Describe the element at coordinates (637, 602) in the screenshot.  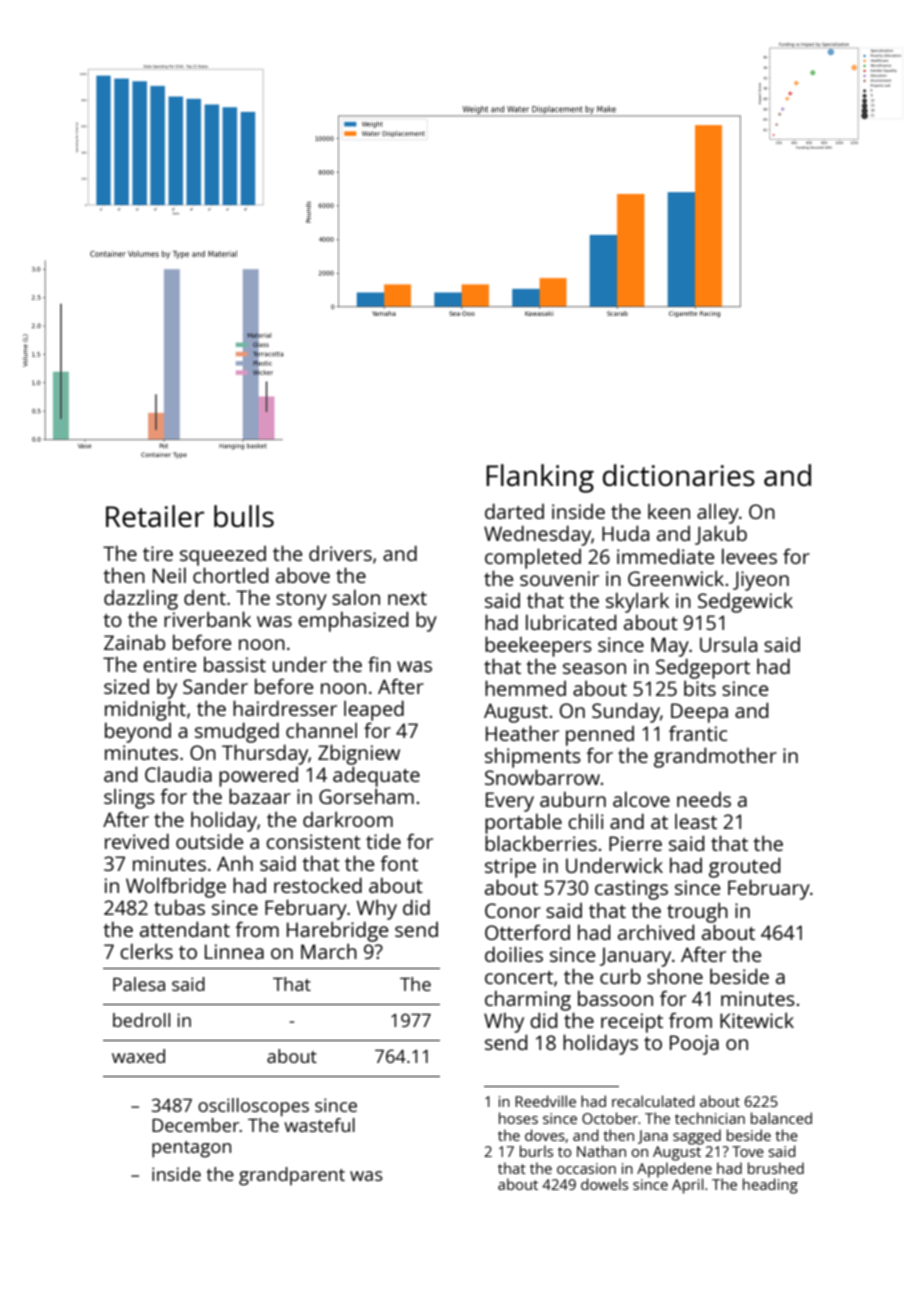
I see `skylark` at that location.
